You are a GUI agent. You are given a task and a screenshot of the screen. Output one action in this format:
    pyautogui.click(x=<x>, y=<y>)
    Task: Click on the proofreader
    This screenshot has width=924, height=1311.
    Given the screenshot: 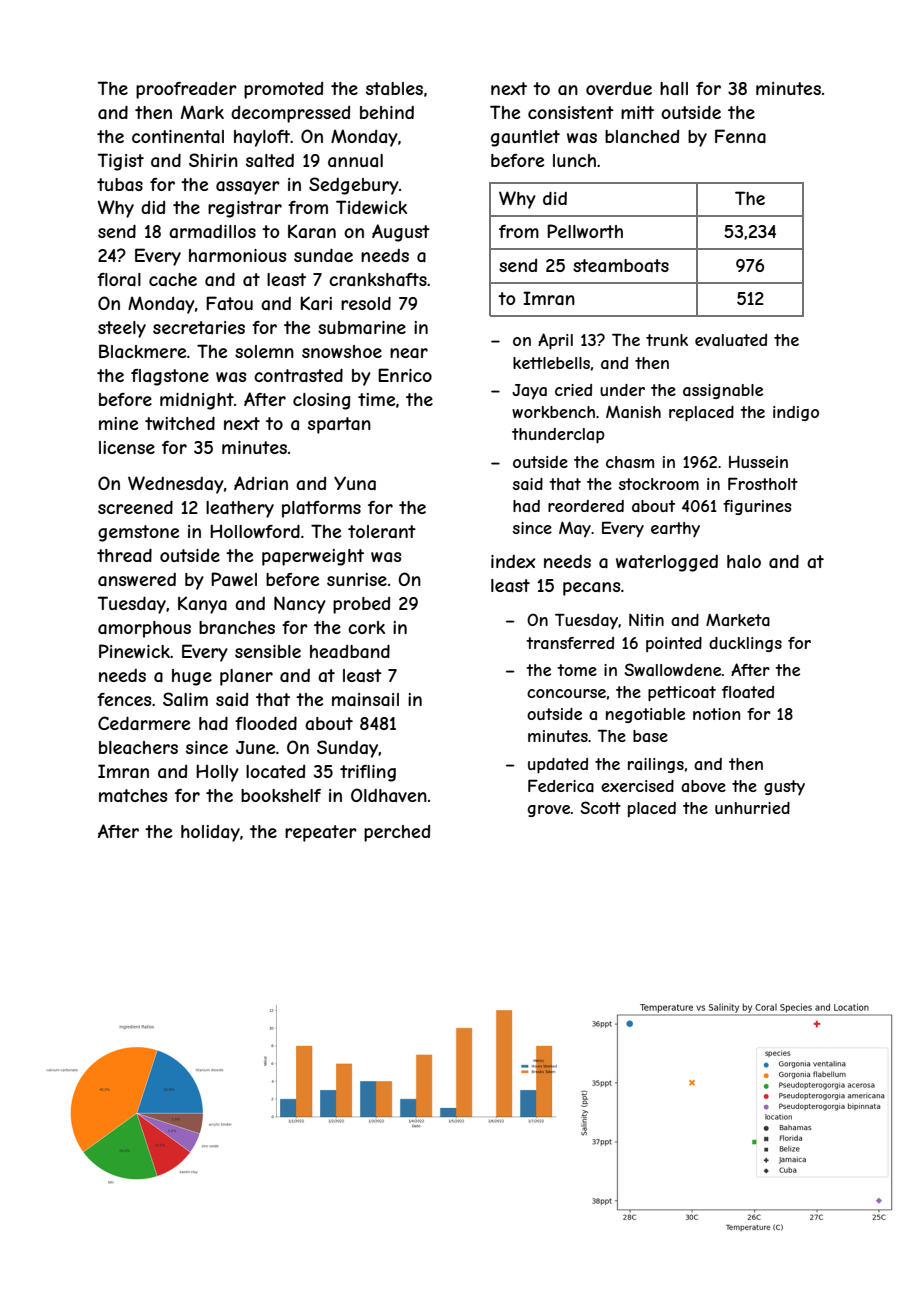 What is the action you would take?
    pyautogui.click(x=186, y=90)
